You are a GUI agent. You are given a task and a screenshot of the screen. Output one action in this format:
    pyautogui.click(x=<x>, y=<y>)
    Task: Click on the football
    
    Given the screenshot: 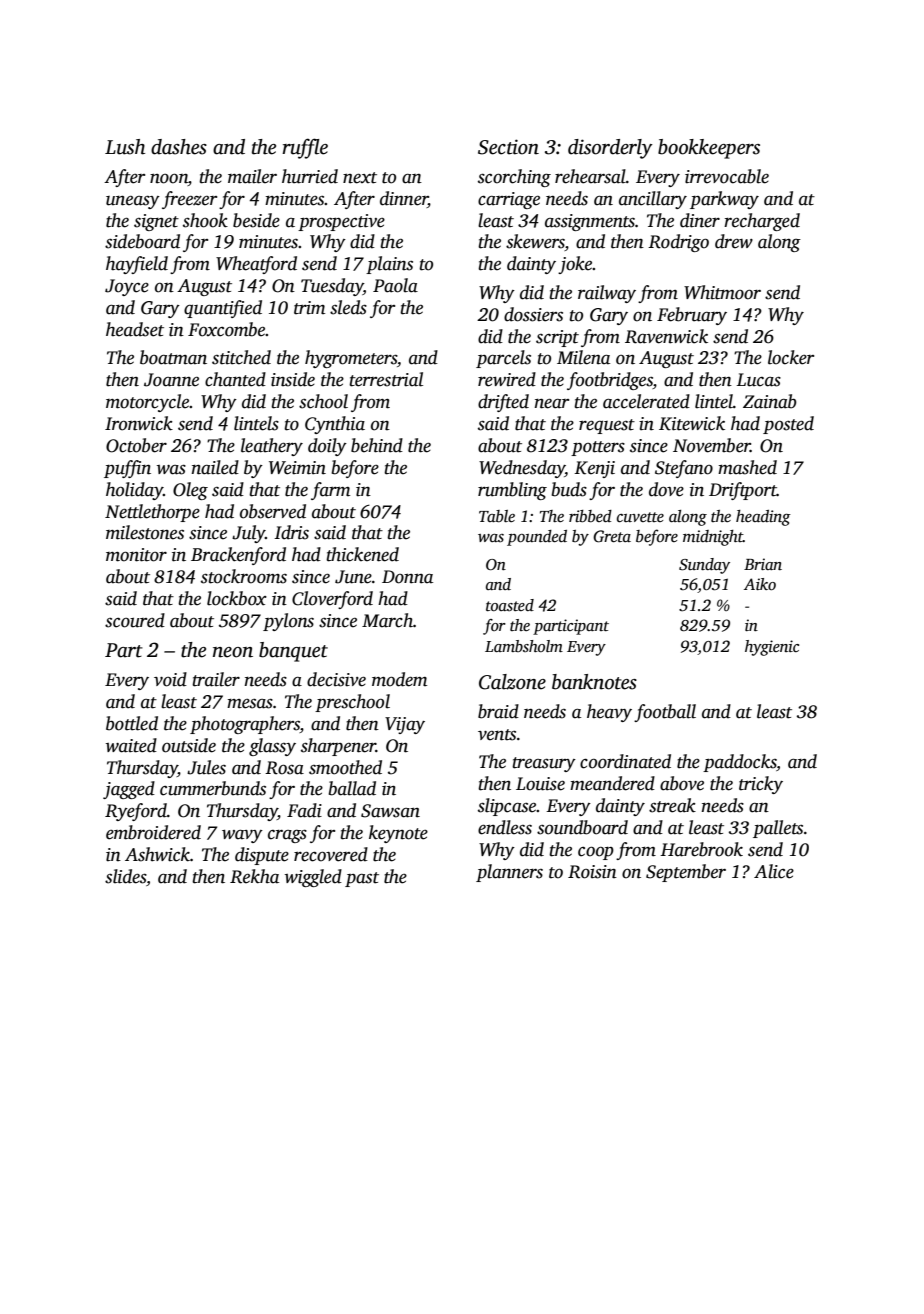 What is the action you would take?
    pyautogui.click(x=665, y=713)
